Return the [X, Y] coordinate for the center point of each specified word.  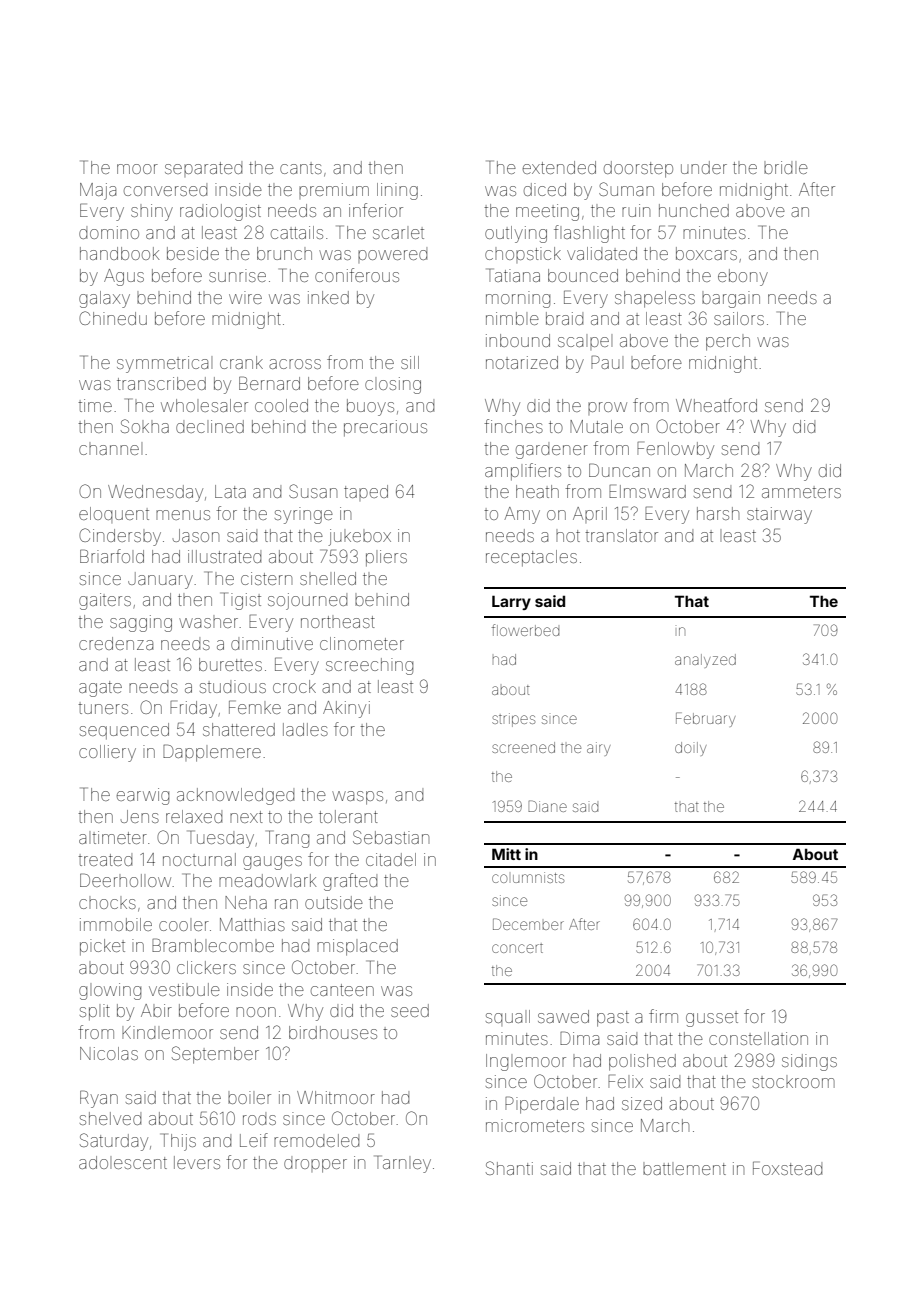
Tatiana [513, 275]
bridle [786, 167]
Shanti [509, 1168]
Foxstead [787, 1168]
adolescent [123, 1162]
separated [203, 169]
